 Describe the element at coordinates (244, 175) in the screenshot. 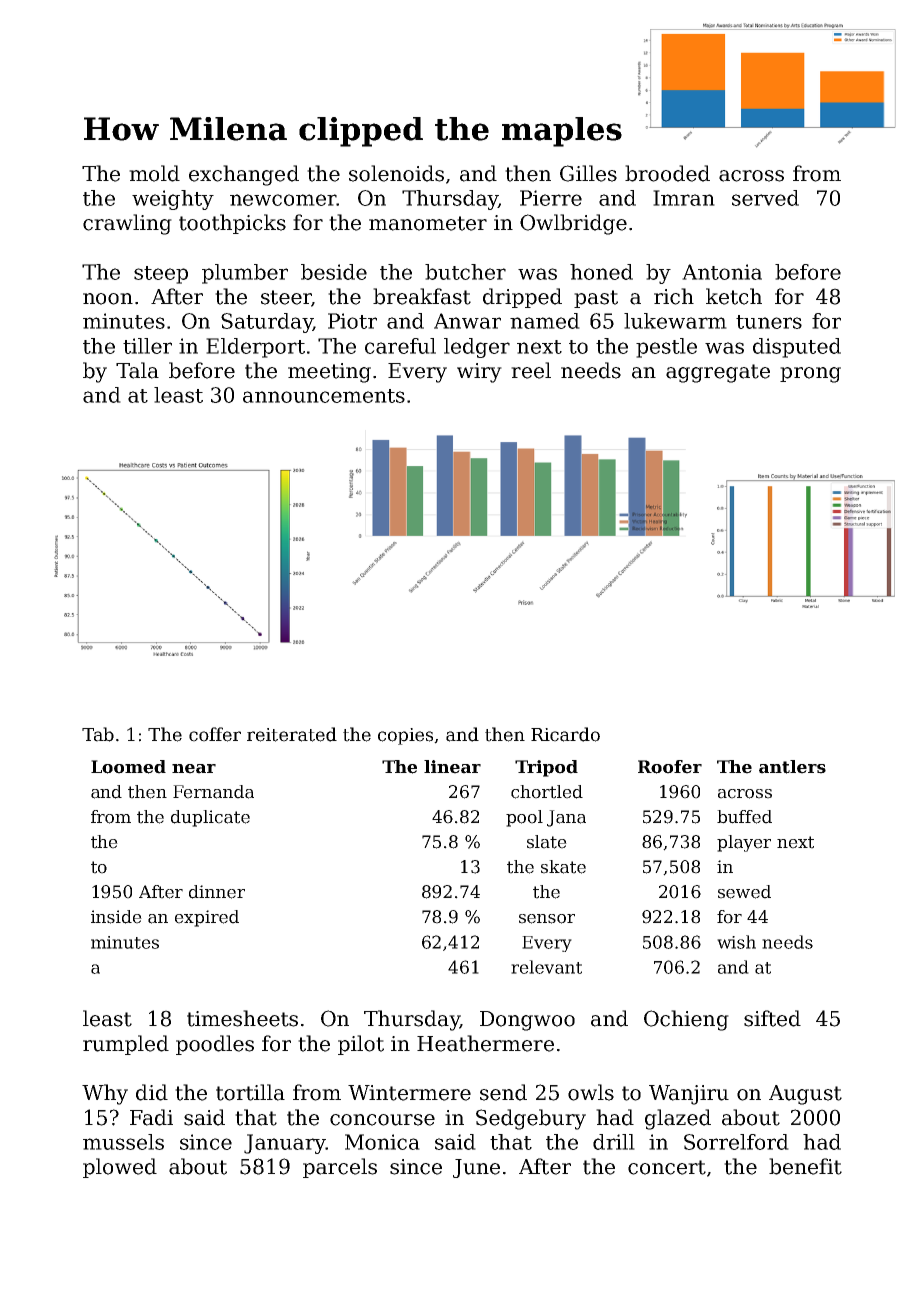

I see `exchanged` at that location.
